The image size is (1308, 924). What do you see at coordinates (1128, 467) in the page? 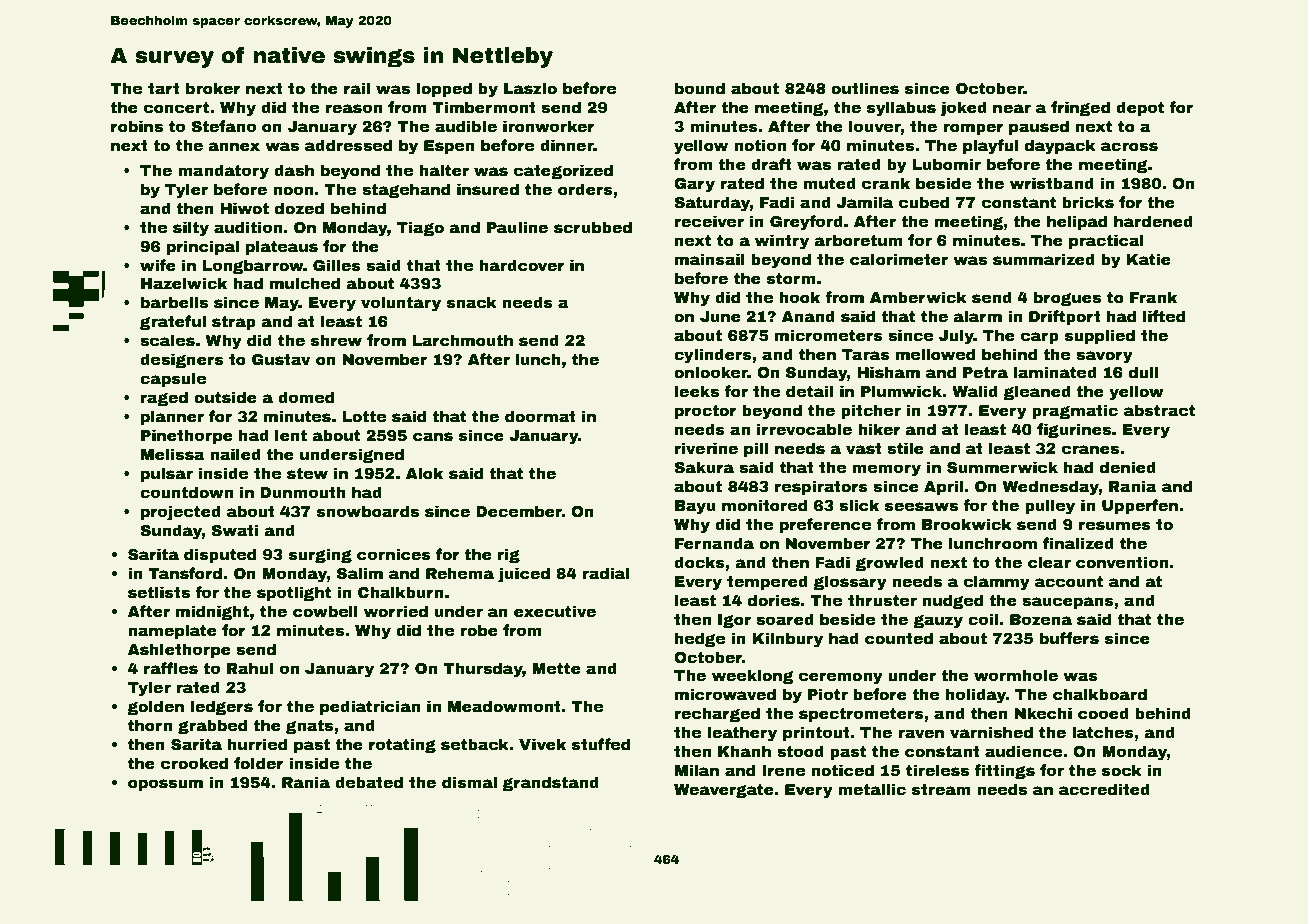
I see `denied` at bounding box center [1128, 467].
